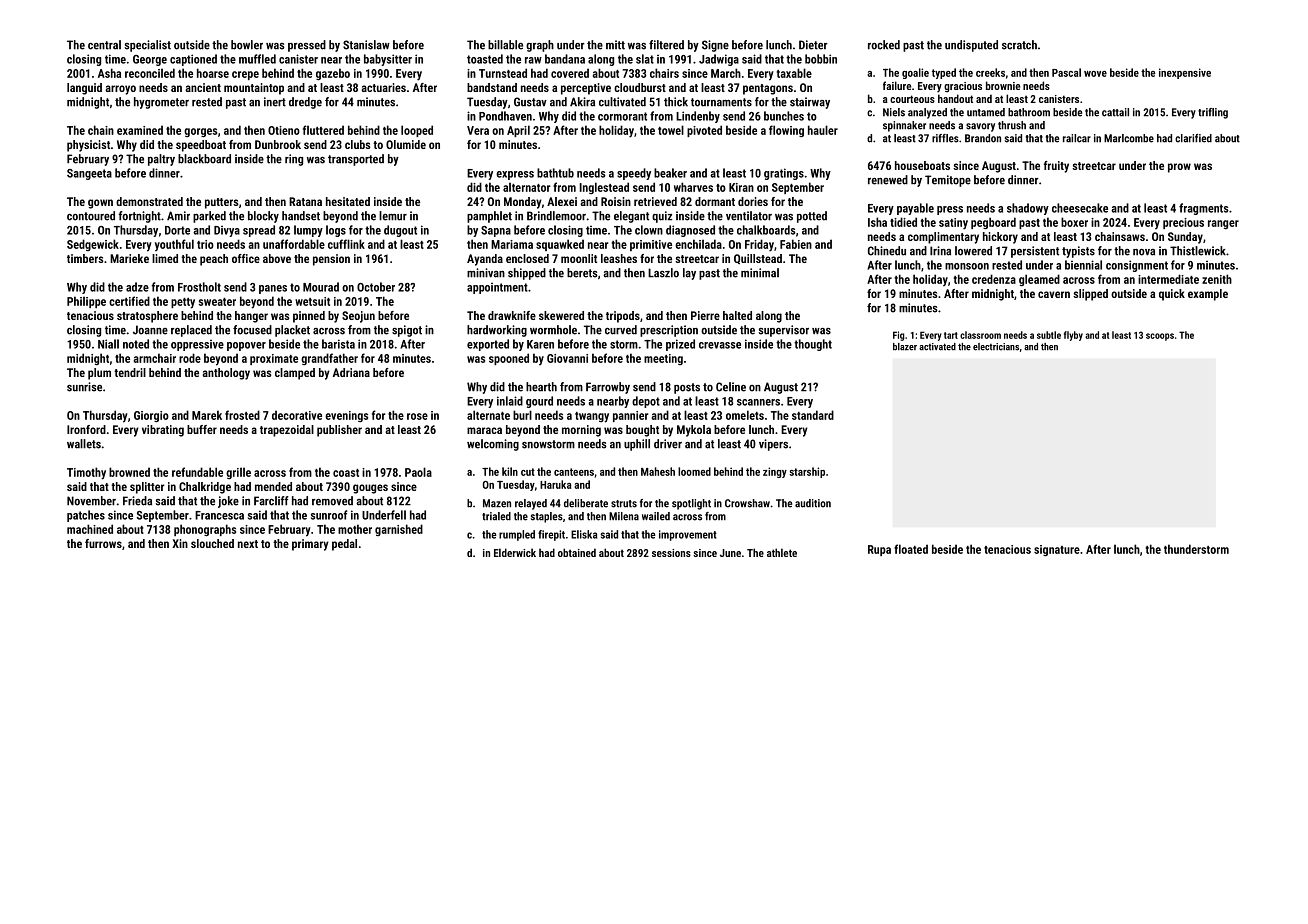 Image resolution: width=1308 pixels, height=924 pixels. What do you see at coordinates (147, 317) in the page?
I see `stratosphere` at bounding box center [147, 317].
